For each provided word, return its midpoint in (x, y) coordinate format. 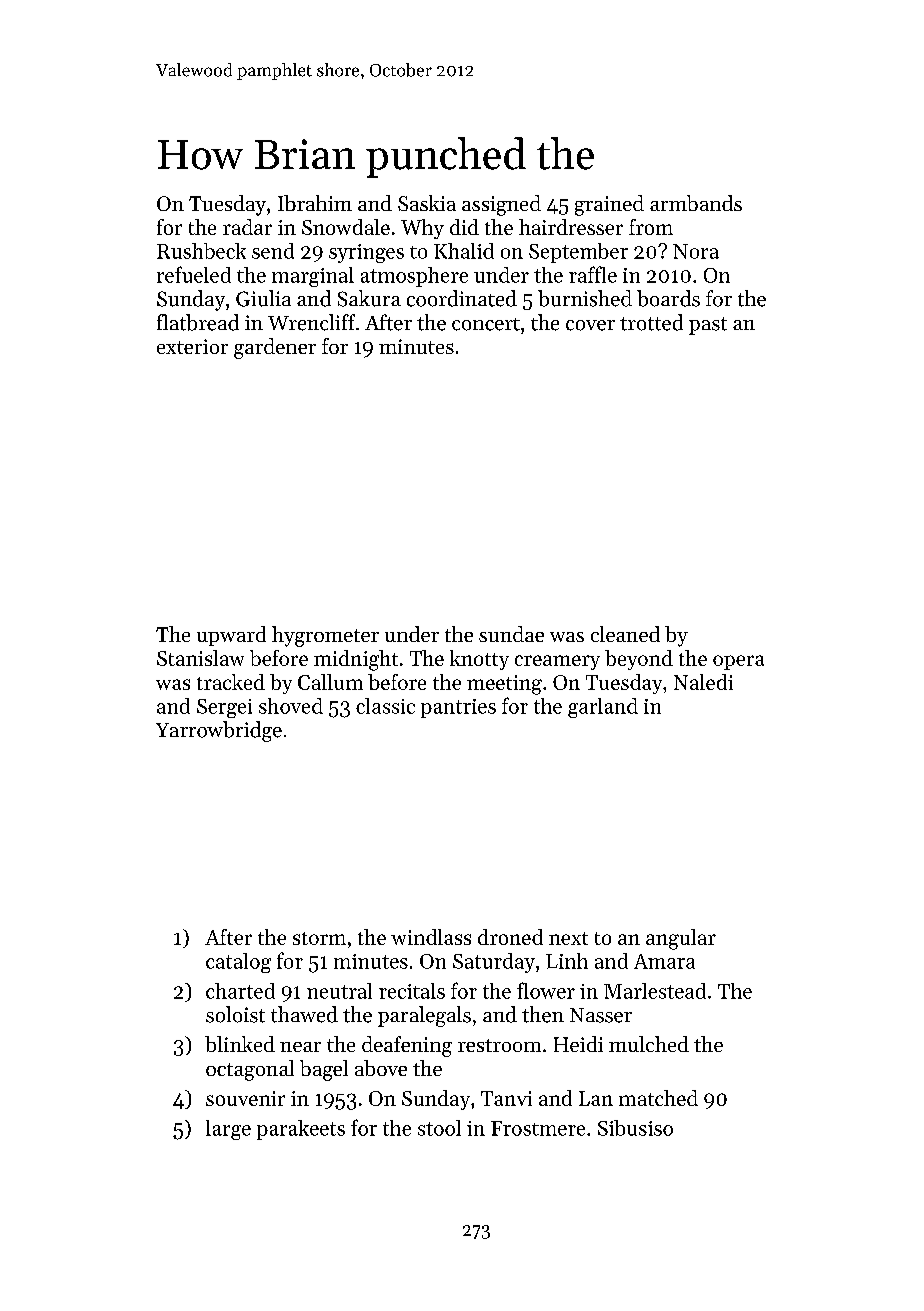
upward (231, 636)
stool (439, 1128)
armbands (696, 203)
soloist (235, 1014)
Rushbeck (201, 251)
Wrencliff (311, 322)
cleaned (625, 634)
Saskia (427, 203)
